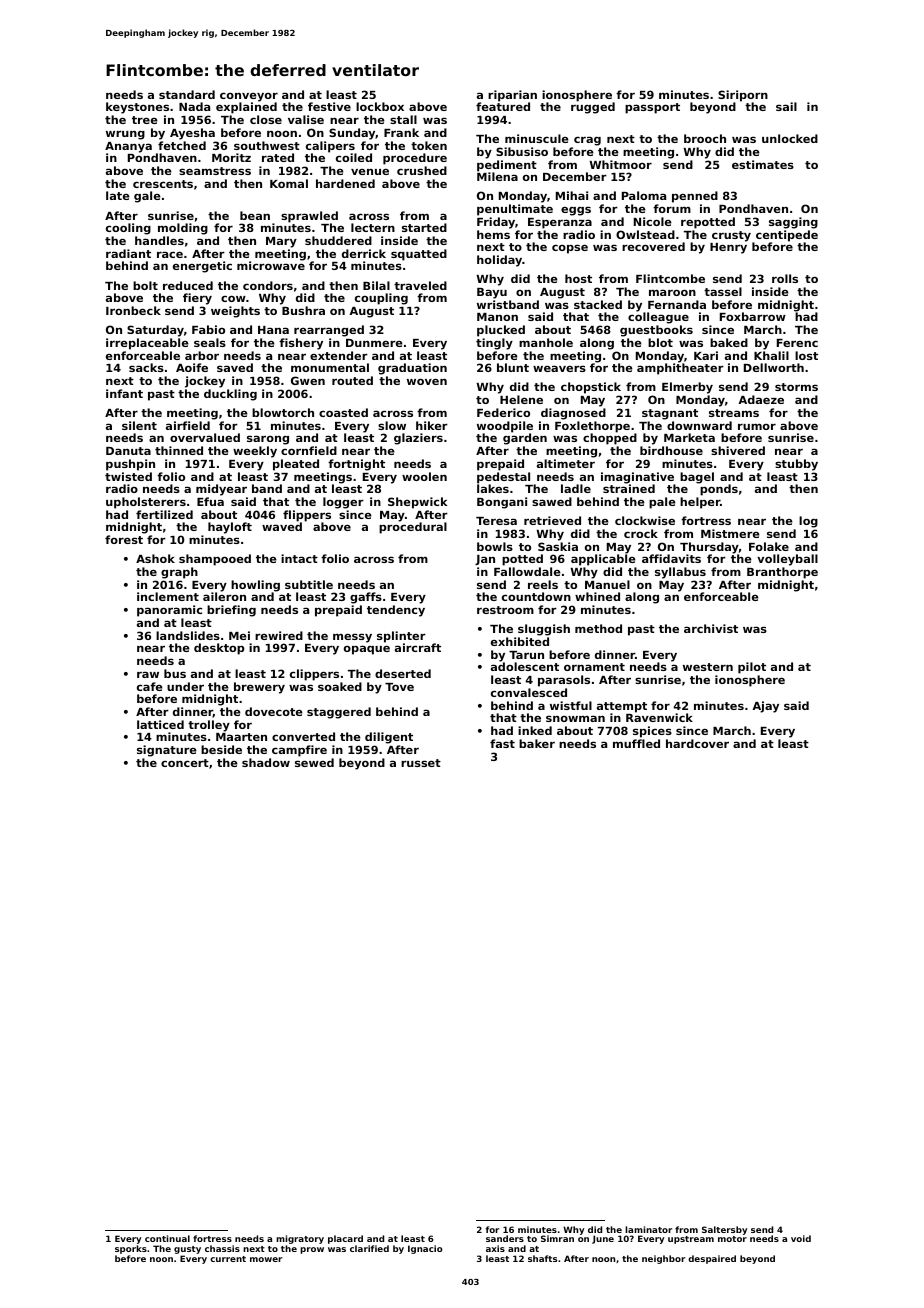 Image resolution: width=924 pixels, height=1308 pixels. Describe the element at coordinates (187, 94) in the screenshot. I see `standard` at that location.
